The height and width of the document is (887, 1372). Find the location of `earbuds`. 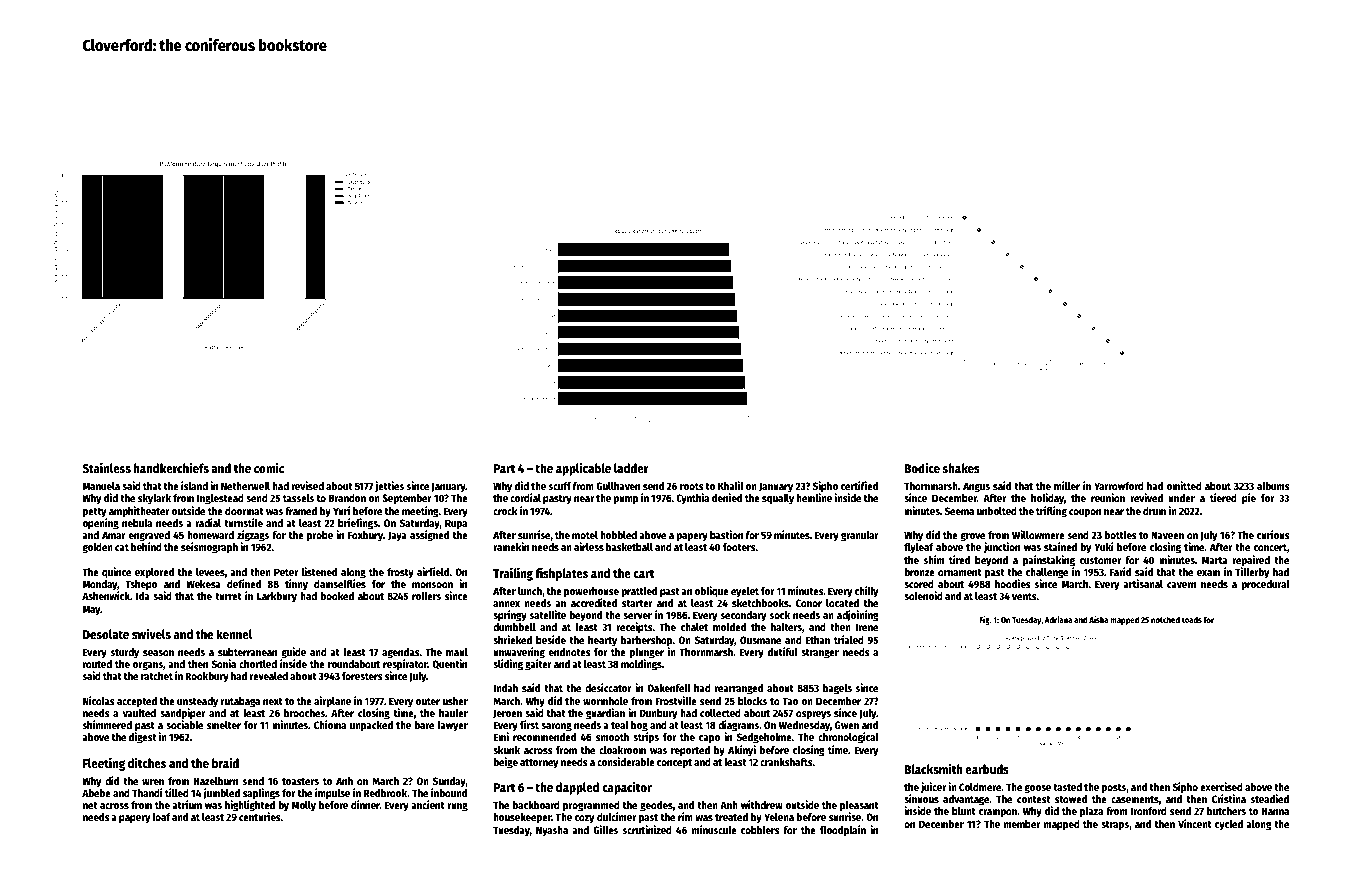

earbuds is located at coordinates (987, 769).
